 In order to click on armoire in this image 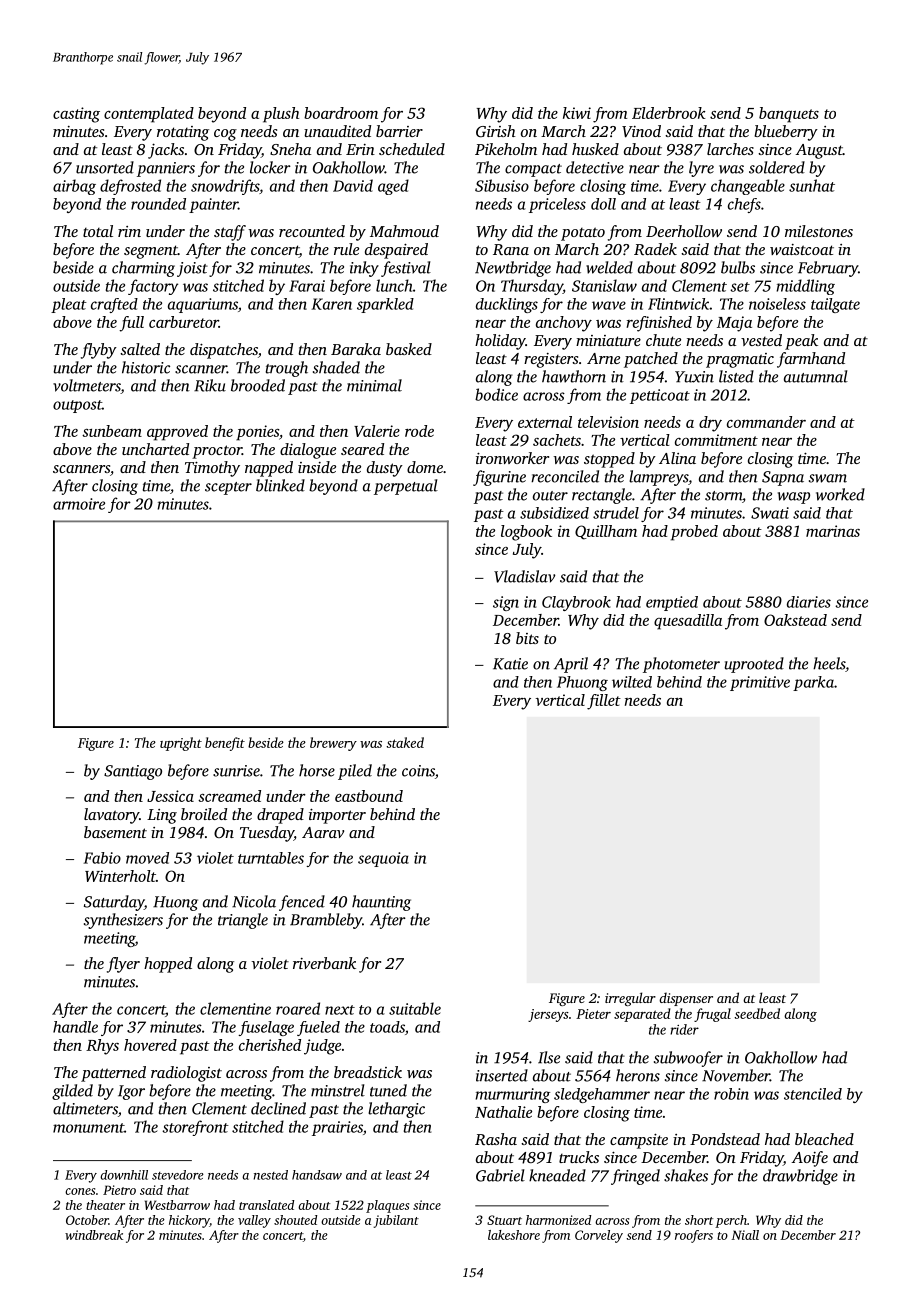, I will do `click(79, 504)`.
